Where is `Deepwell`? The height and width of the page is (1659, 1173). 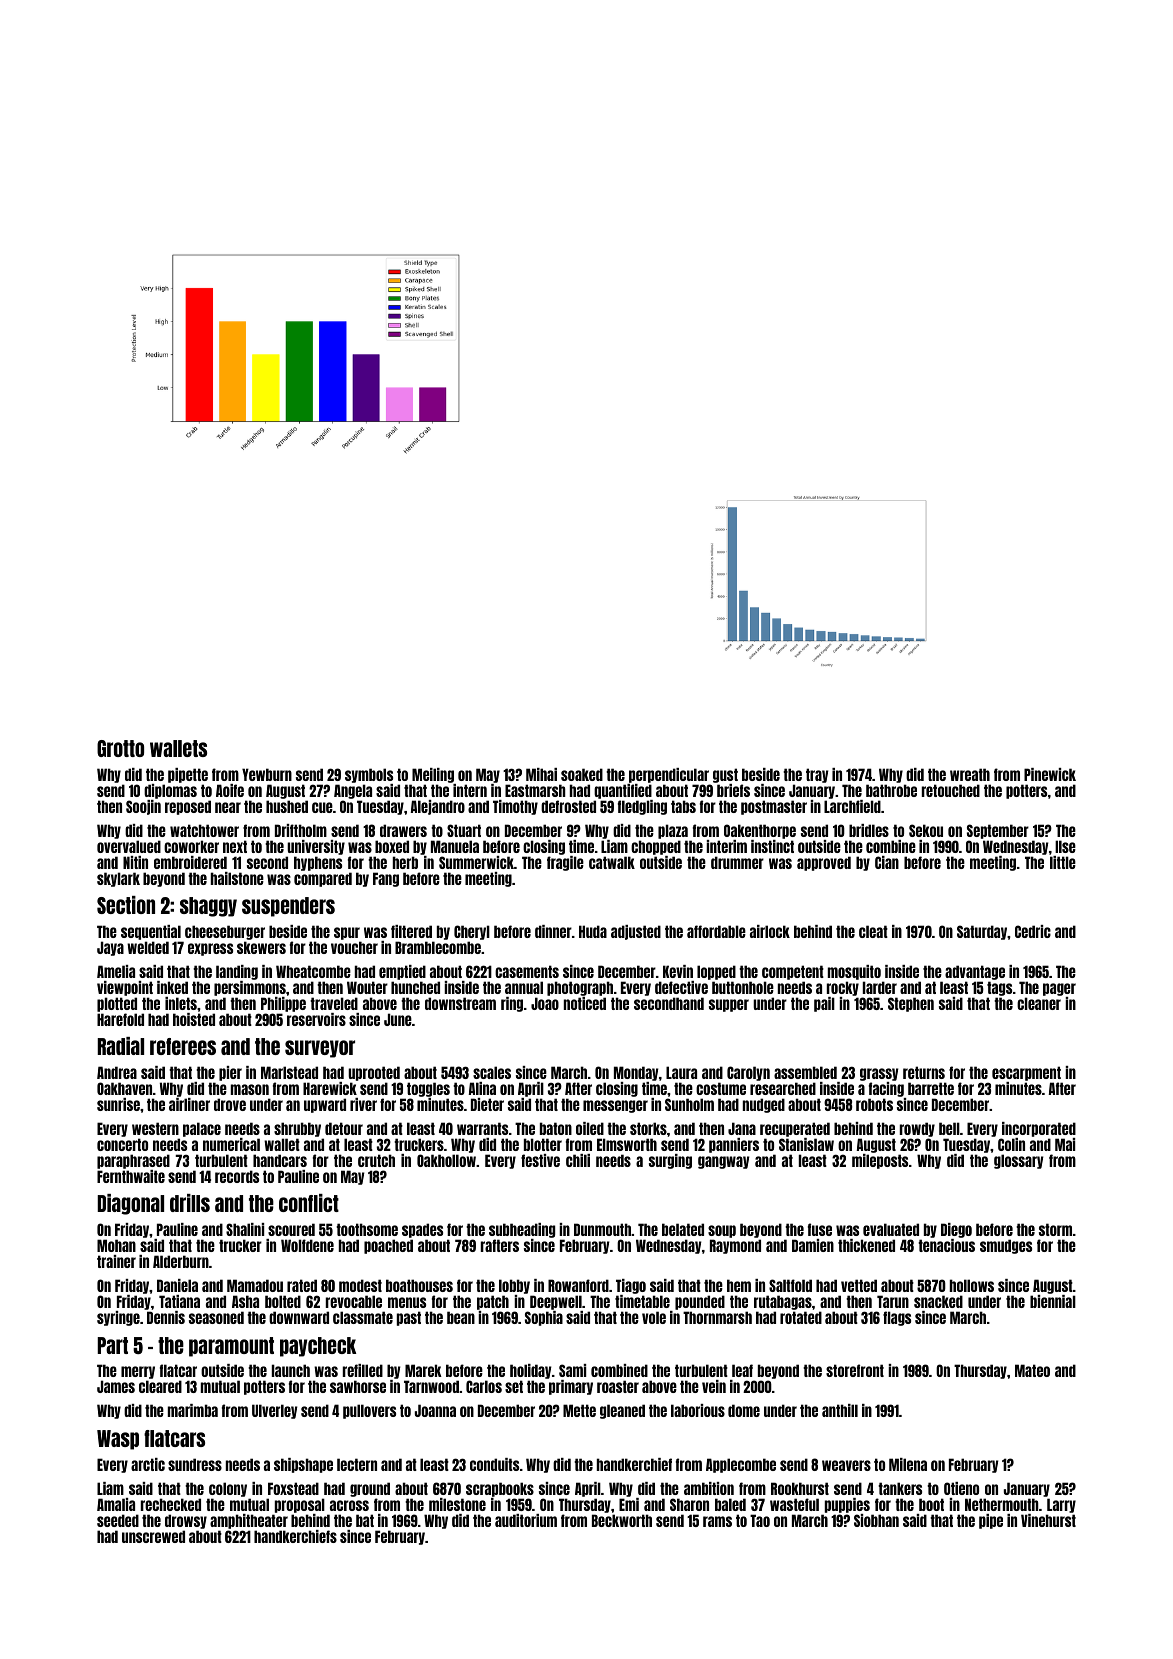 Deepwell is located at coordinates (556, 1302).
